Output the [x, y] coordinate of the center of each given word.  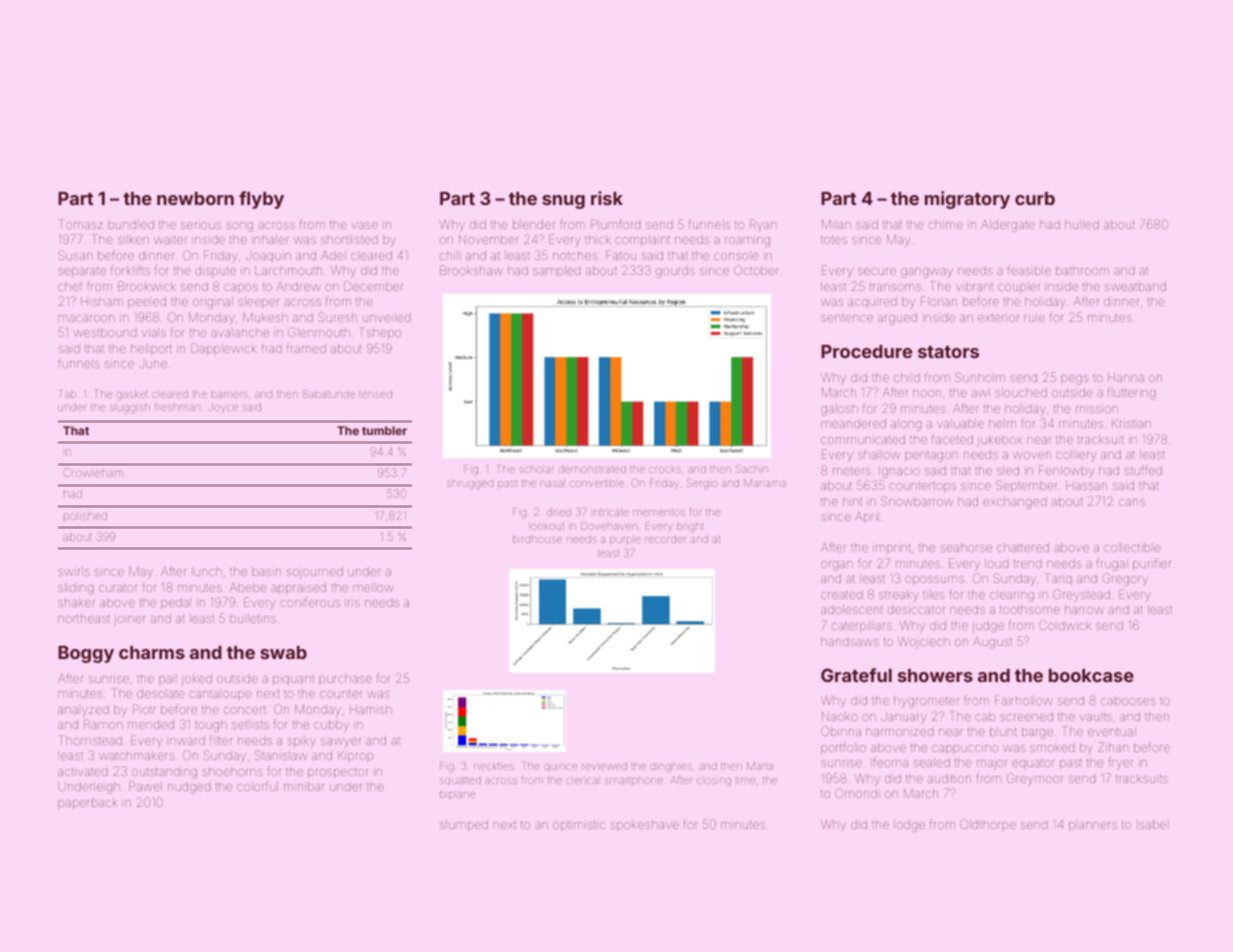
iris [352, 603]
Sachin [752, 469]
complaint [642, 240]
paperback [87, 803]
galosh [839, 410]
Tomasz [81, 224]
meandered [853, 423]
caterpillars [862, 626]
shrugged [470, 485]
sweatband [1135, 286]
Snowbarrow [917, 501]
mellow [373, 587]
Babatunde [329, 394]
